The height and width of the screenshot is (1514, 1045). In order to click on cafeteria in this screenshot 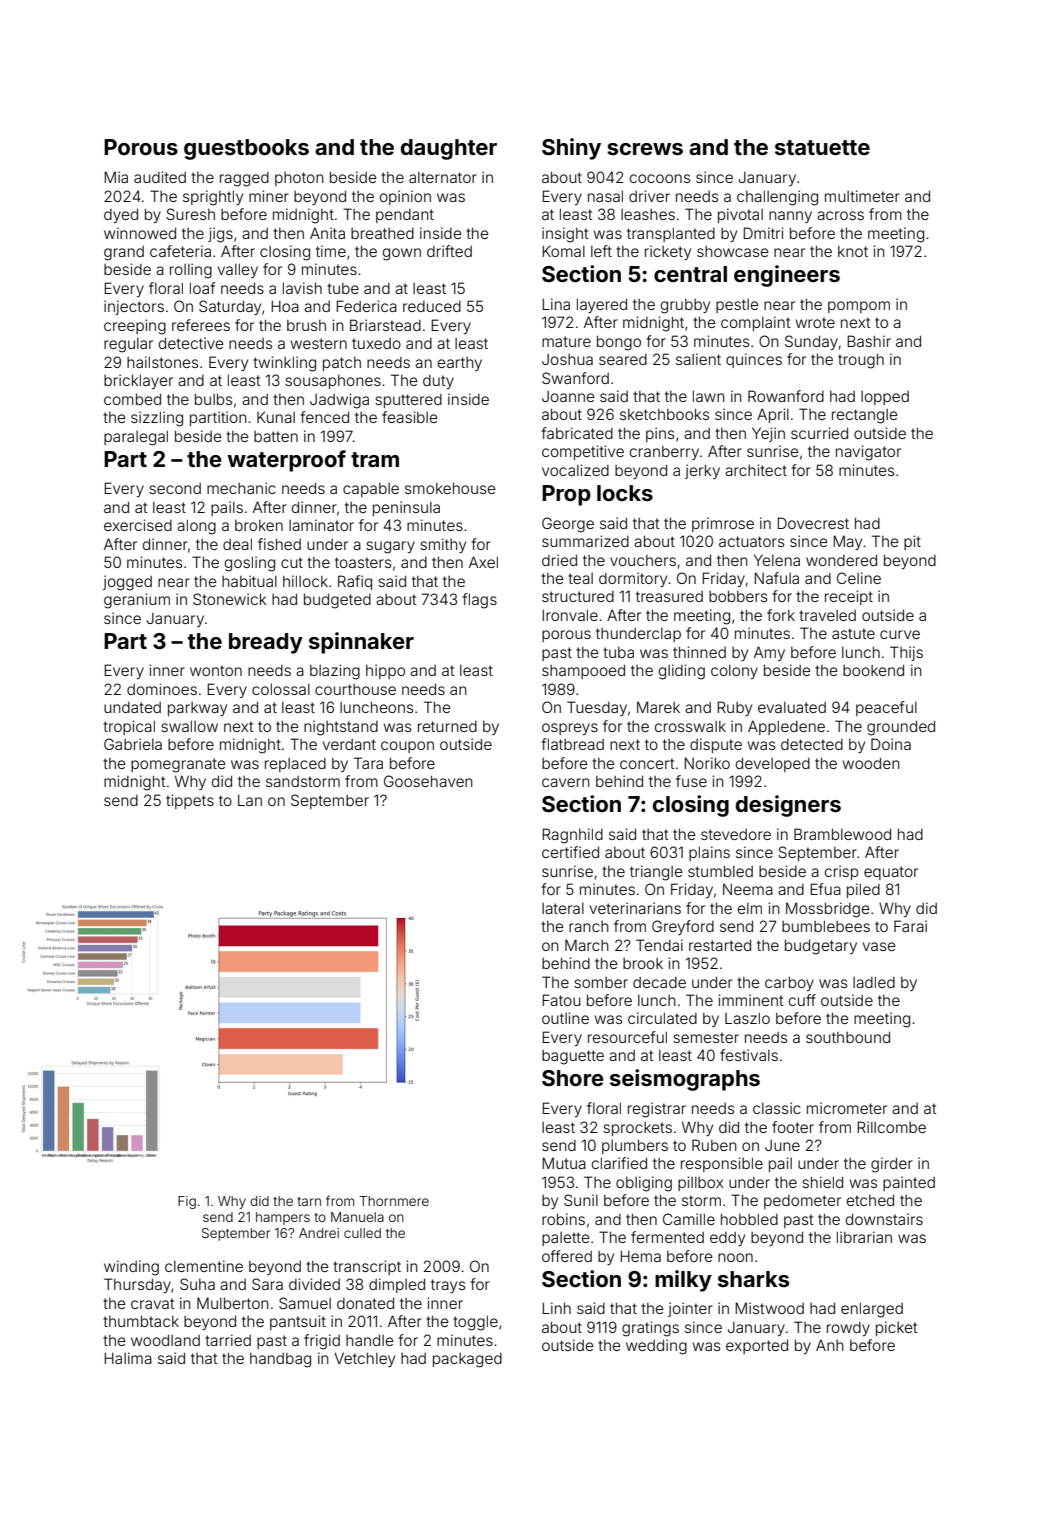, I will do `click(180, 251)`.
